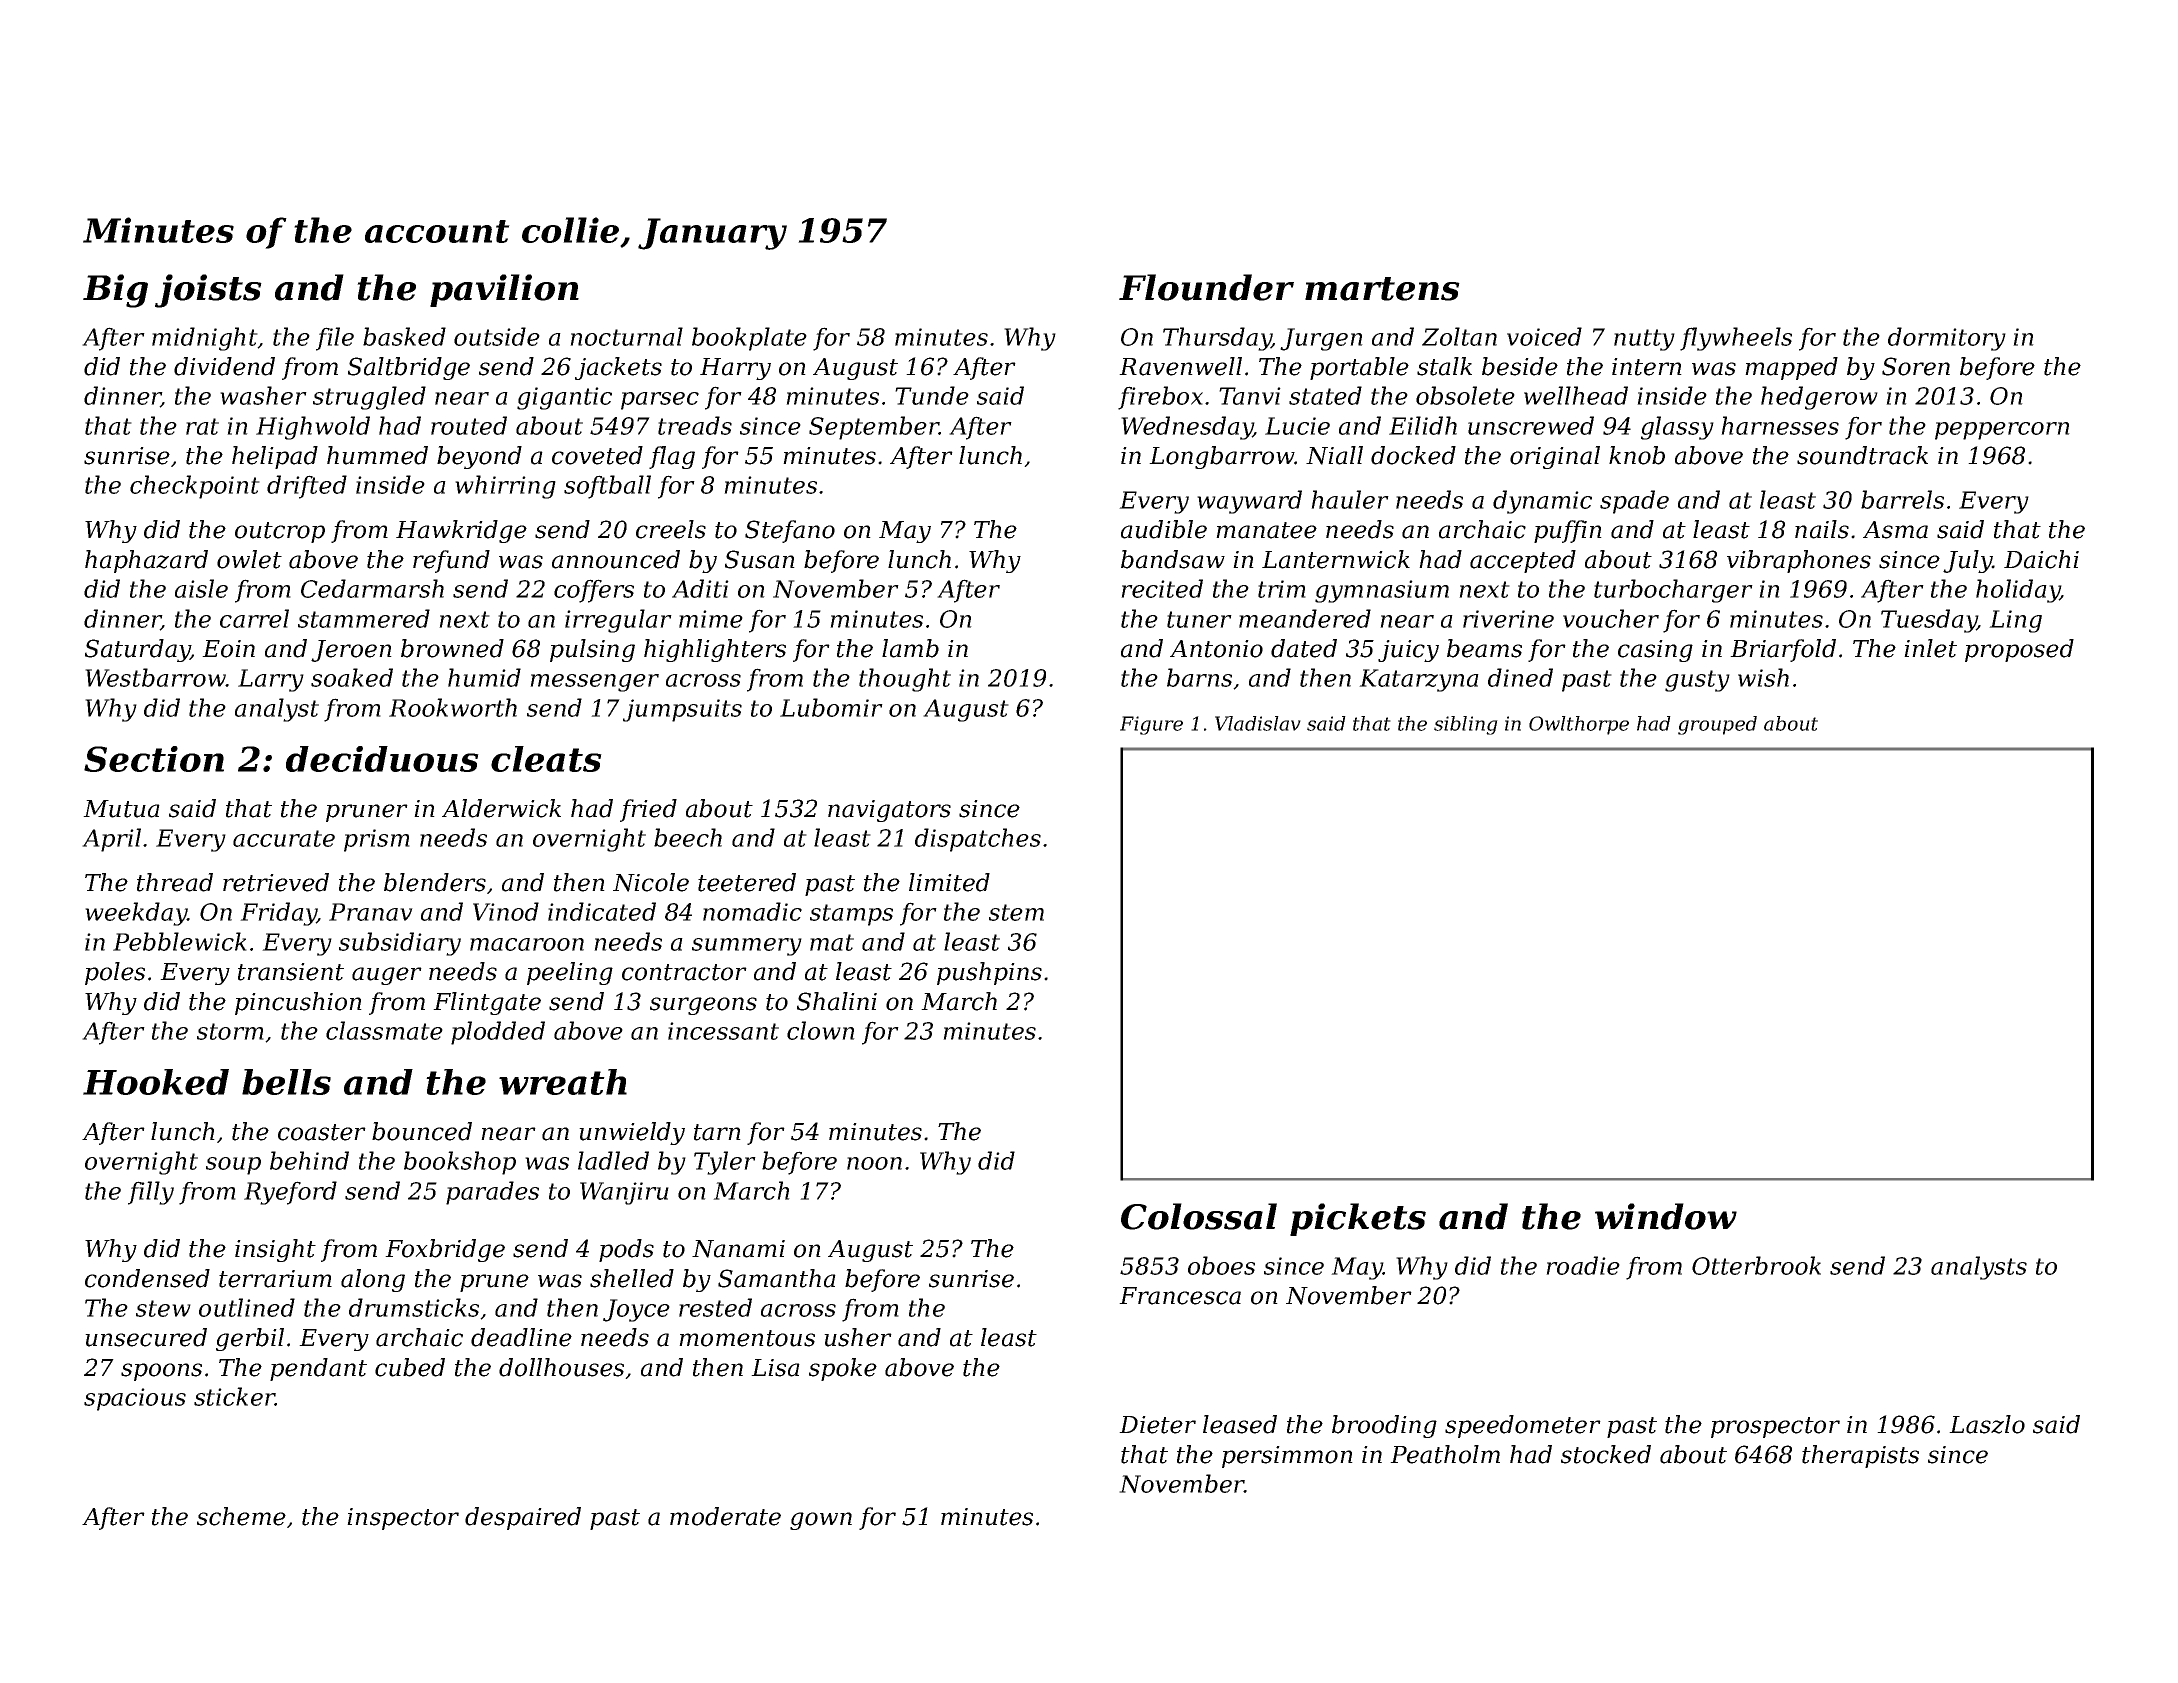  Describe the element at coordinates (523, 1518) in the screenshot. I see `despaired` at that location.
